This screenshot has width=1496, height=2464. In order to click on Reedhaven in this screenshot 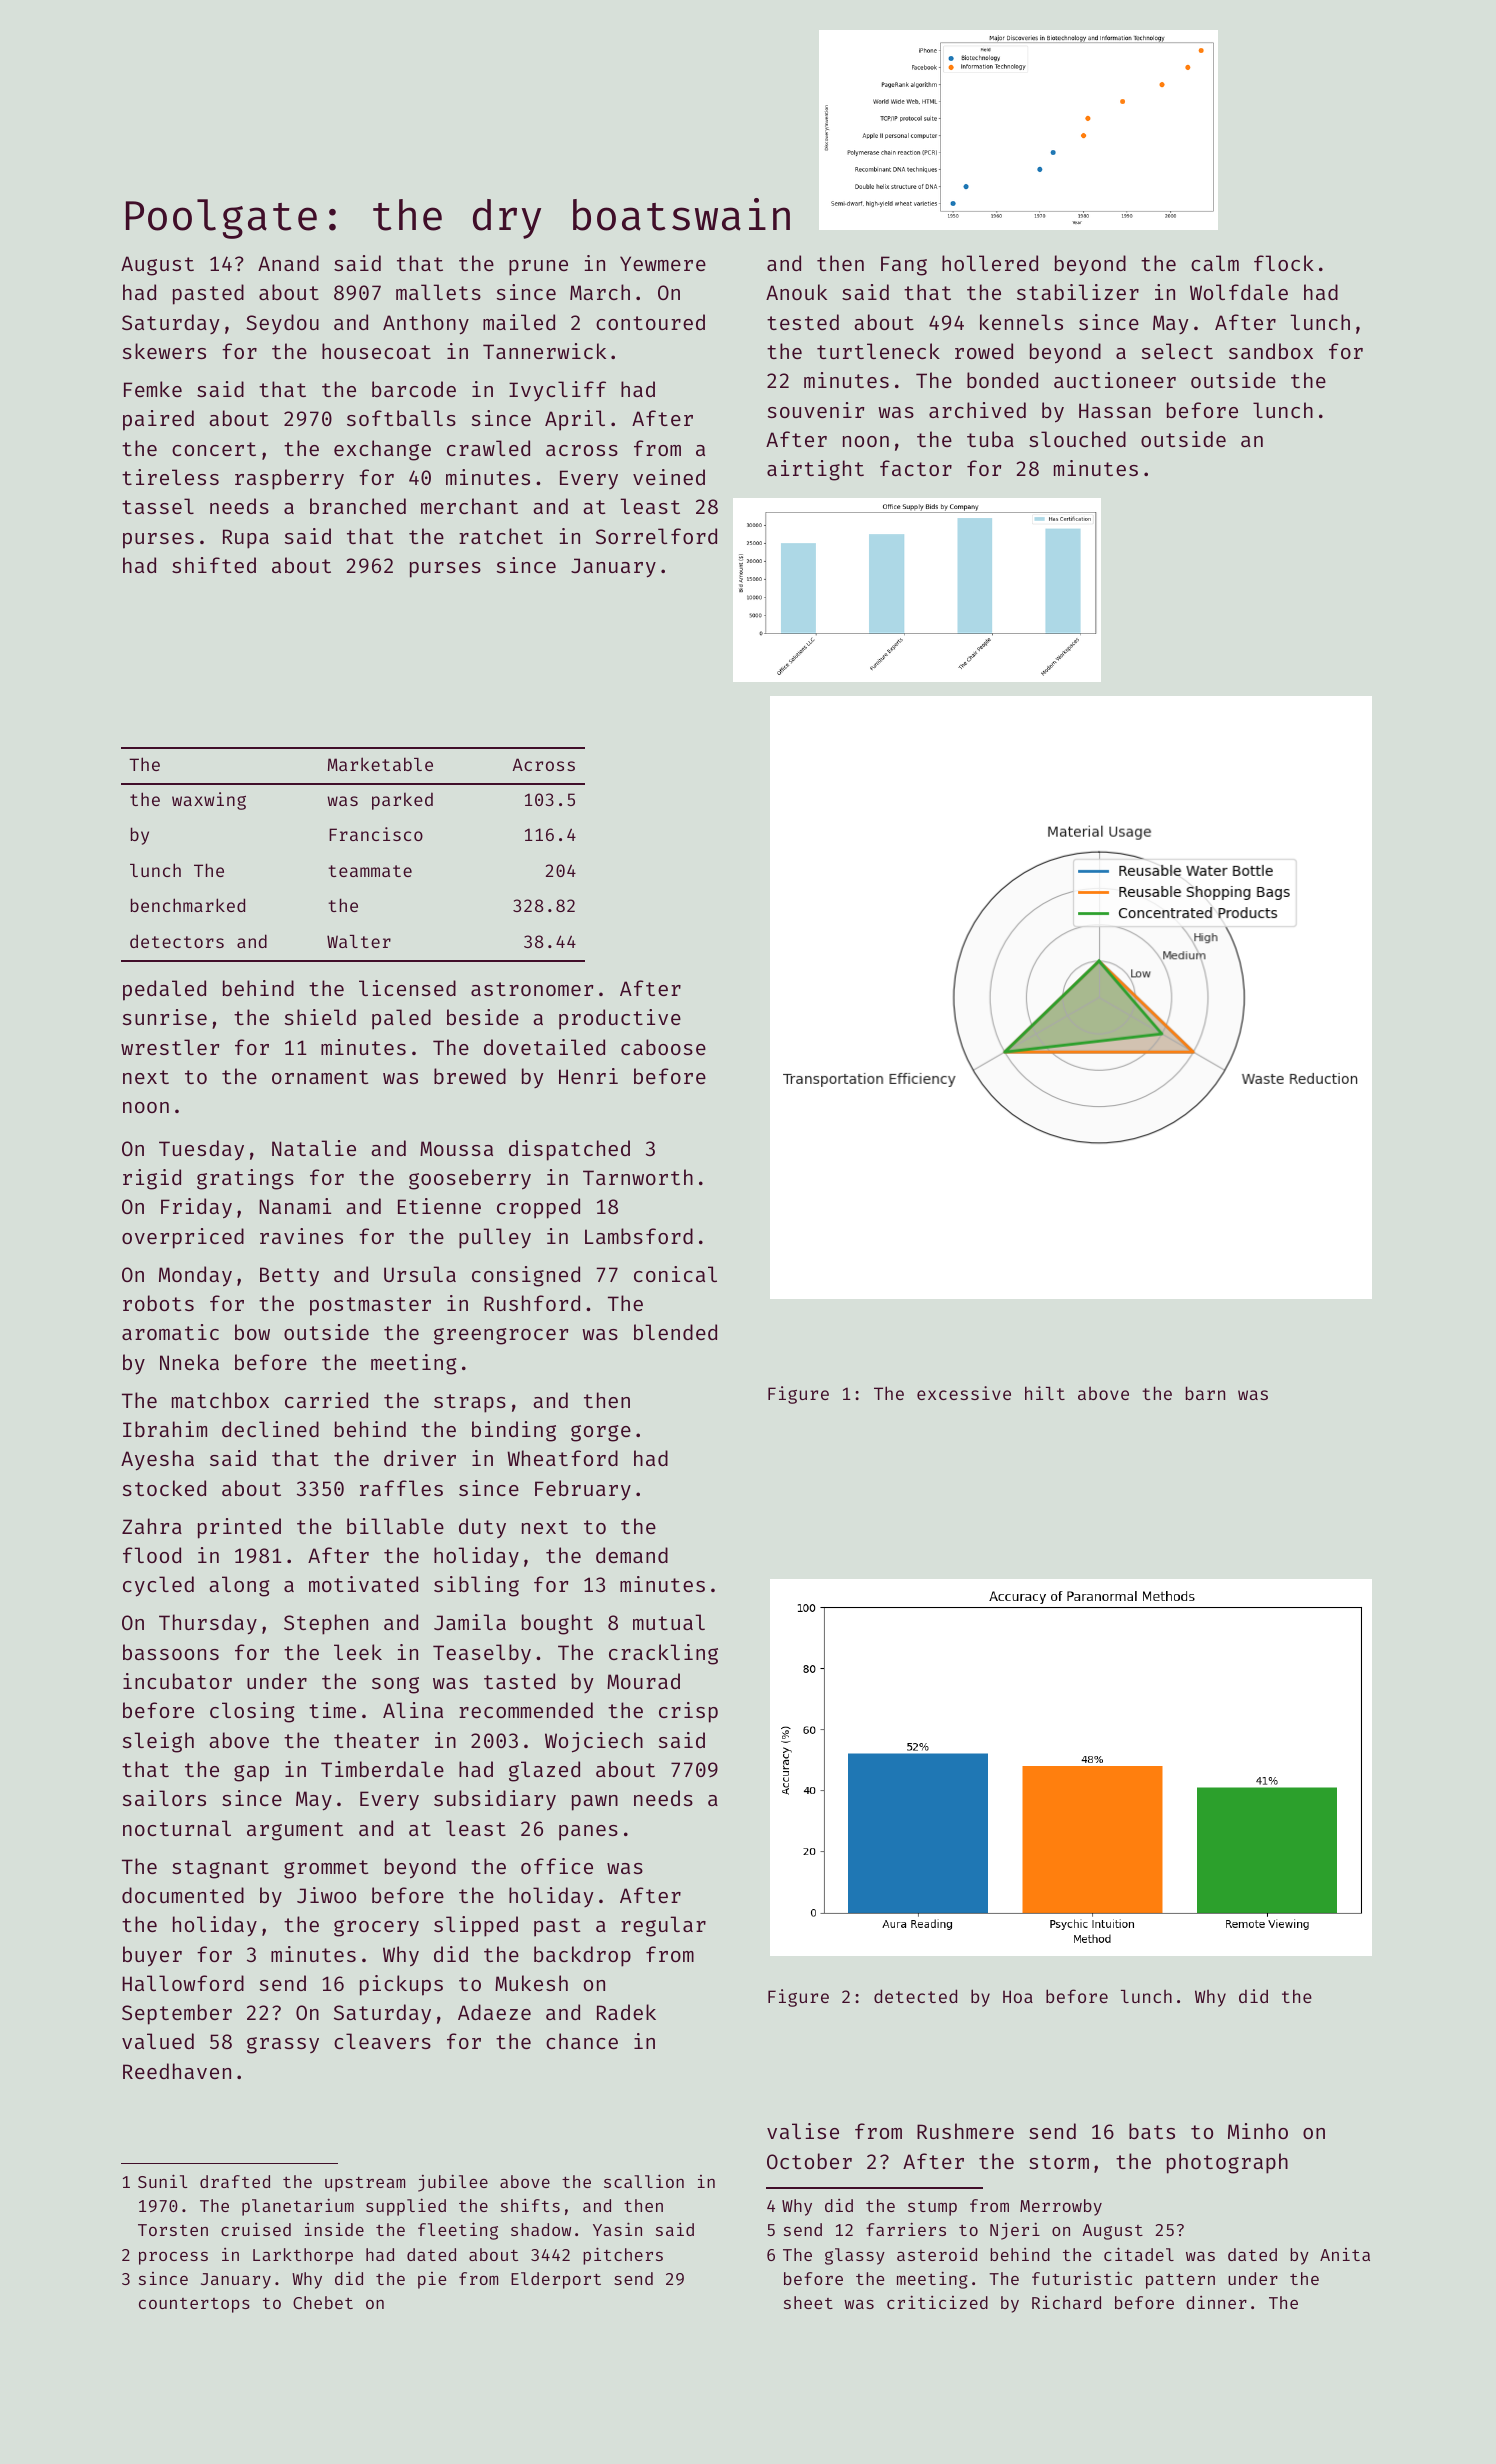, I will do `click(177, 2071)`.
